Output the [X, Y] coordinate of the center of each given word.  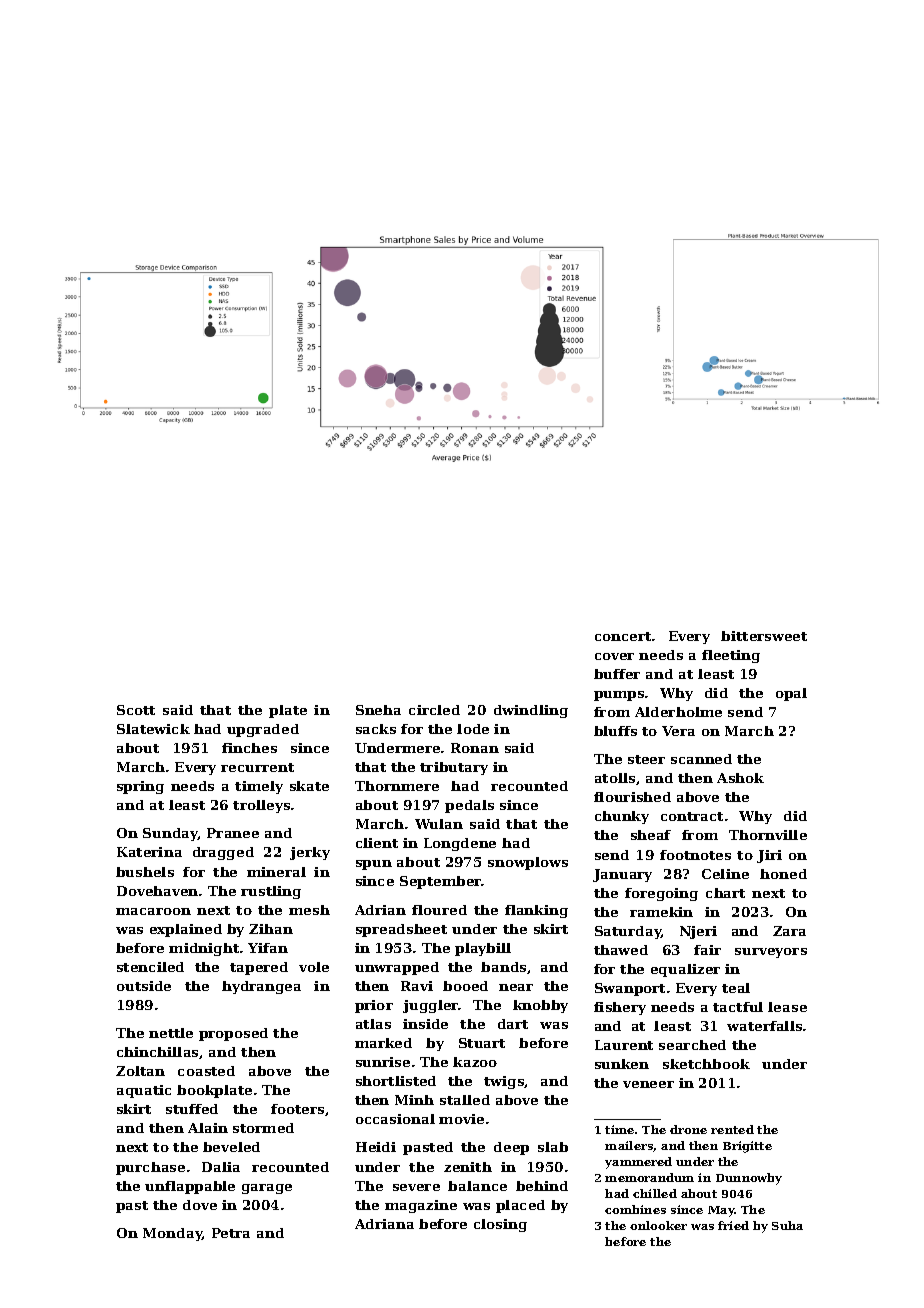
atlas [373, 1024]
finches [249, 748]
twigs [504, 1082]
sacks [376, 729]
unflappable [190, 1187]
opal [791, 694]
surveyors [771, 953]
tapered [259, 968]
